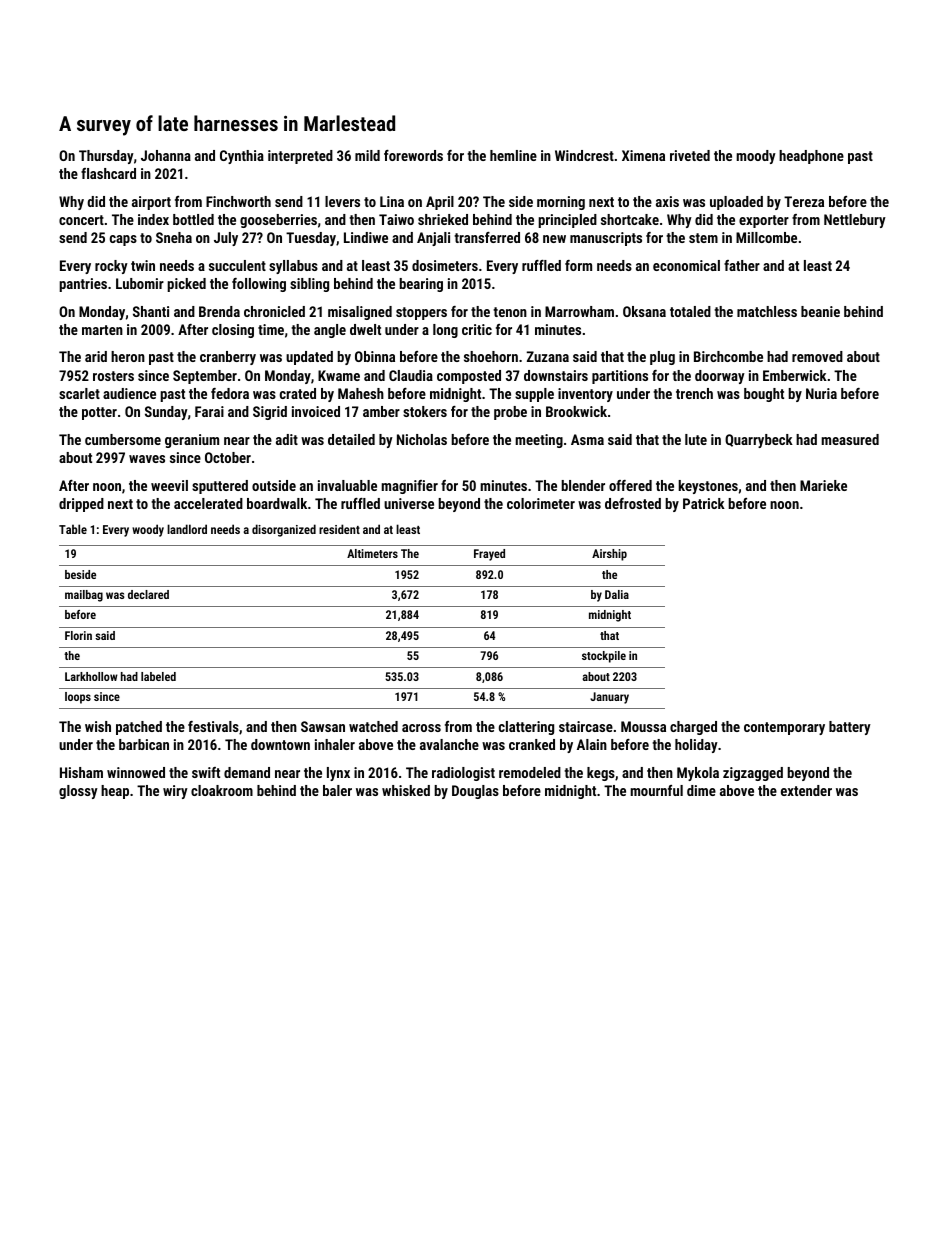 The height and width of the screenshot is (1233, 952). What do you see at coordinates (704, 503) in the screenshot?
I see `Patrick` at bounding box center [704, 503].
